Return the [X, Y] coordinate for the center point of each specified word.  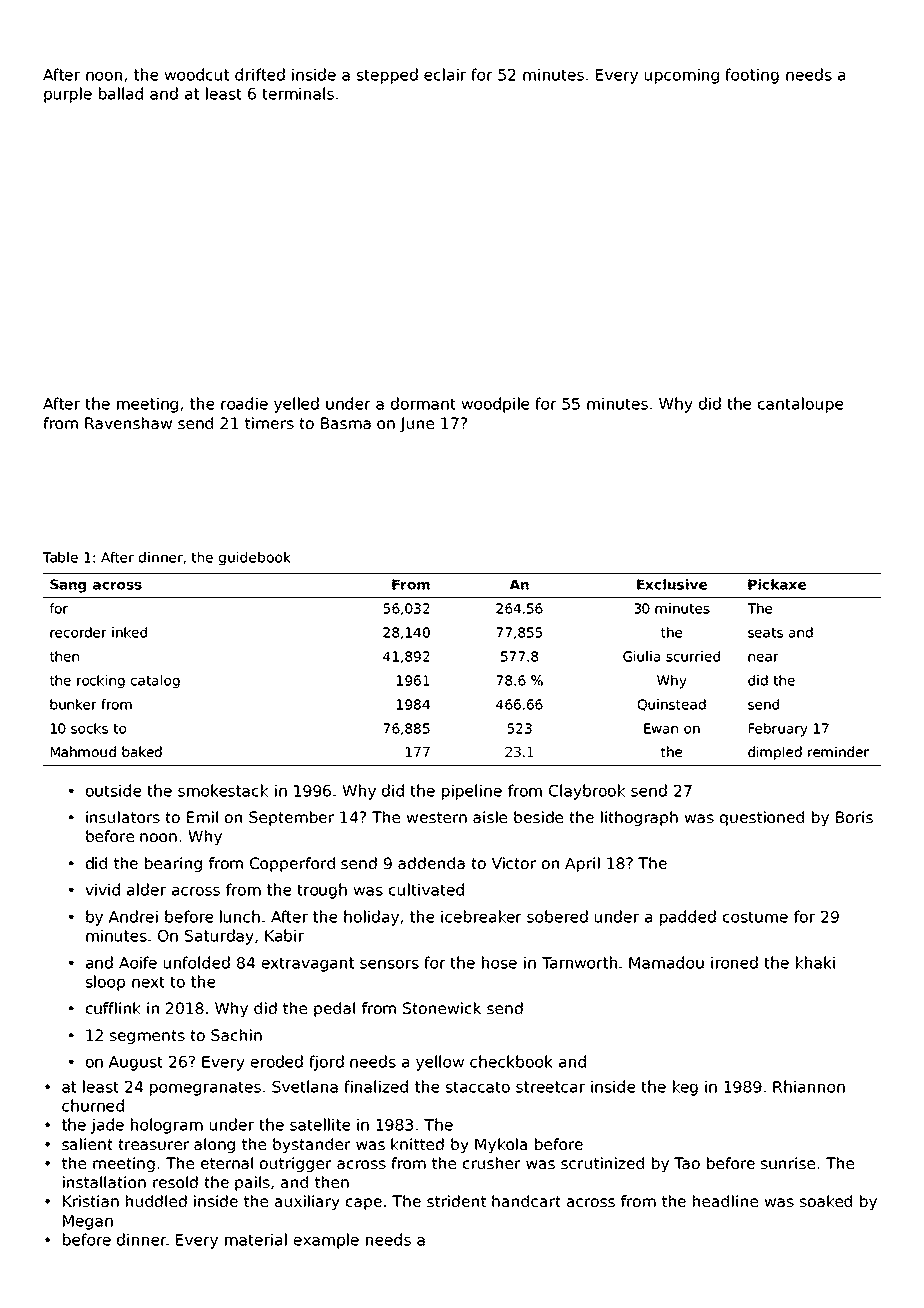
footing [752, 76]
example [326, 1241]
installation [104, 1182]
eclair [445, 74]
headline [725, 1201]
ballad [121, 93]
